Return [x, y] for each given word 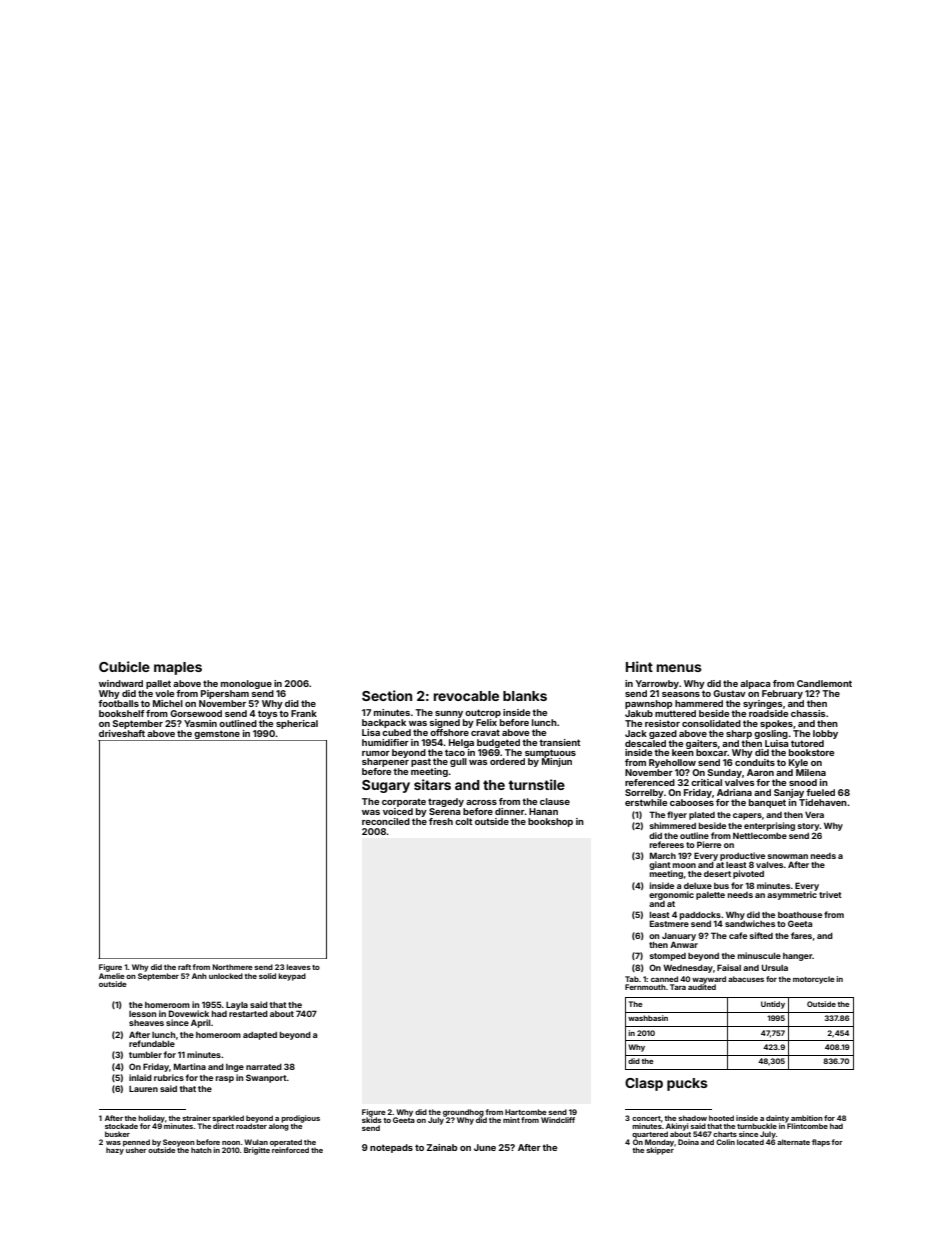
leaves [298, 967]
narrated [264, 1067]
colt [464, 821]
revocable [466, 696]
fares [801, 935]
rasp [225, 1079]
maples [178, 668]
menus [679, 668]
